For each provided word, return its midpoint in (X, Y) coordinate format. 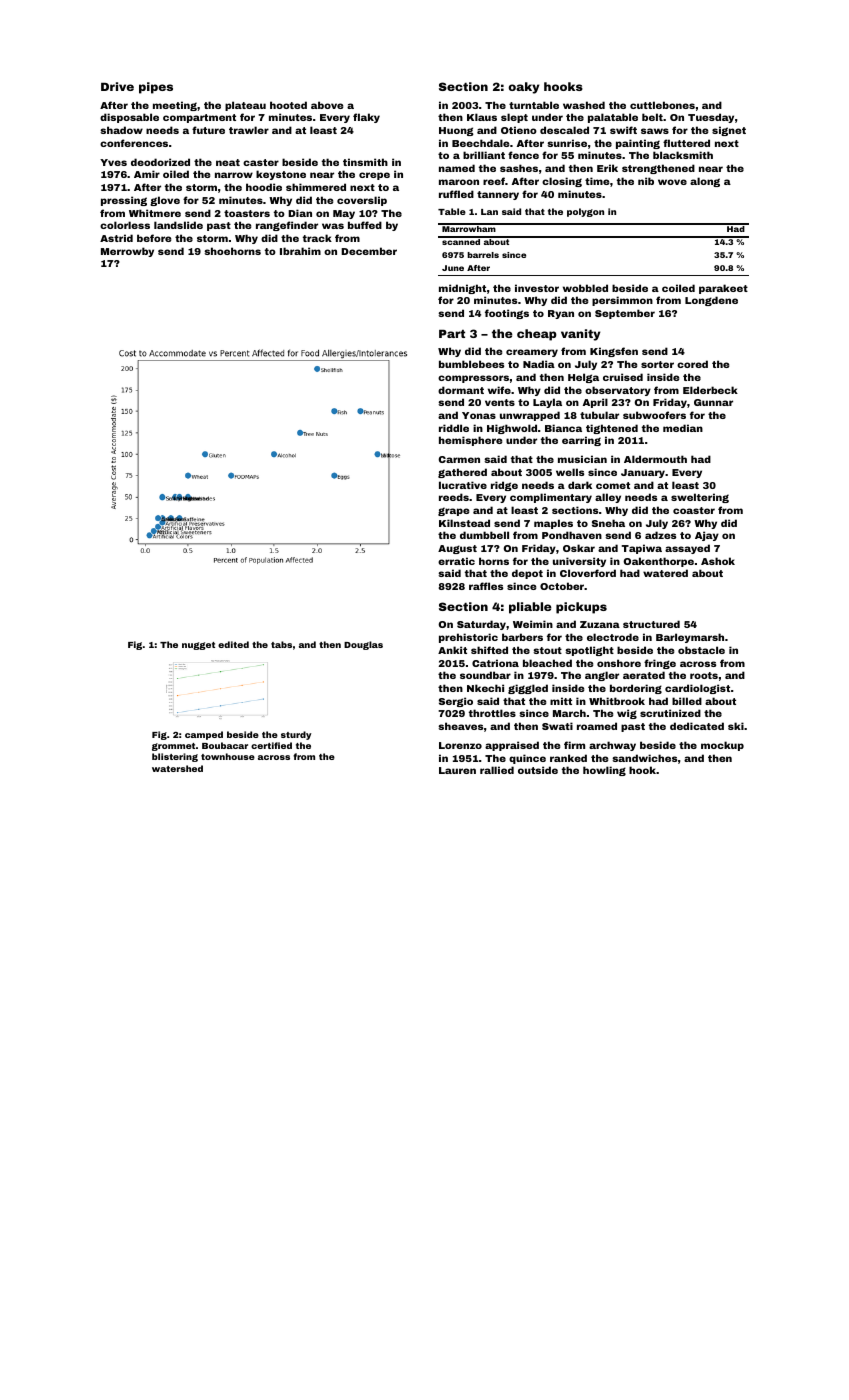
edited (233, 644)
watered (665, 573)
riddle (454, 428)
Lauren (457, 770)
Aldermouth (655, 459)
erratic (456, 561)
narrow (234, 175)
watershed (177, 768)
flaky (366, 118)
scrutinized (670, 713)
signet (729, 131)
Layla (547, 403)
